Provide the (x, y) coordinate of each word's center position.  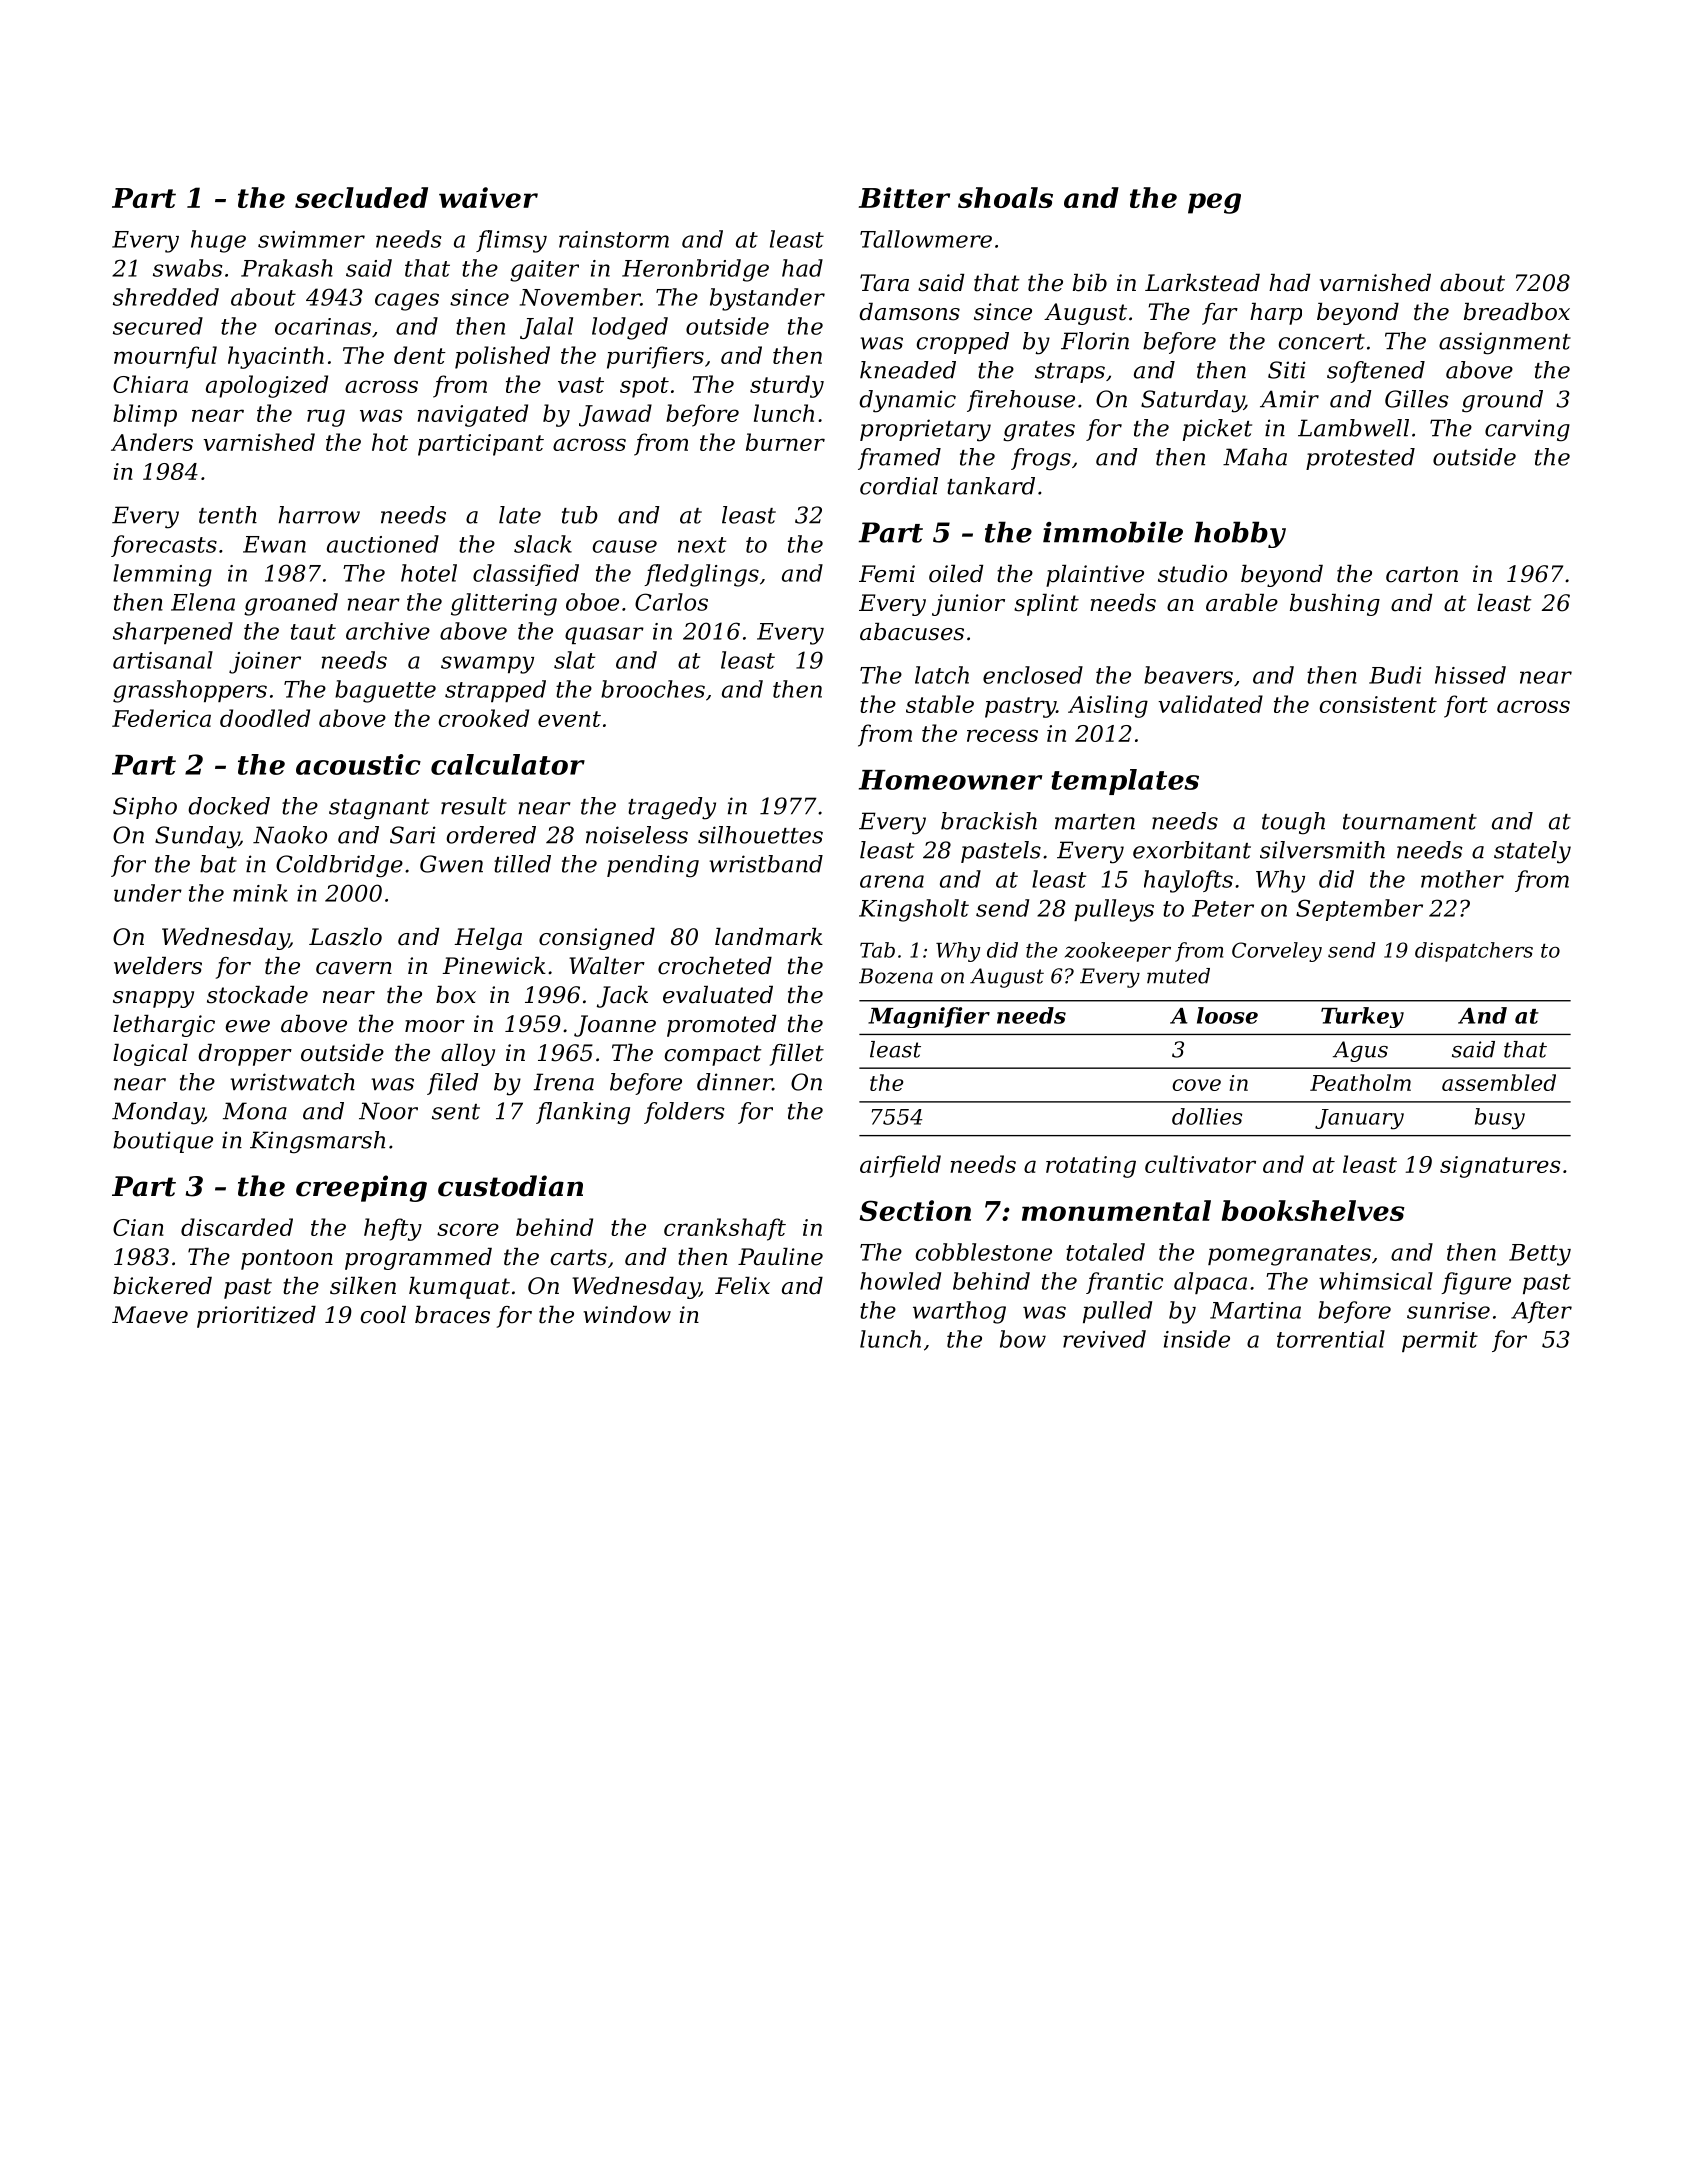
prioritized (256, 1317)
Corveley (1277, 952)
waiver (488, 197)
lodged (630, 328)
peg (1214, 203)
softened (1376, 372)
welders (158, 966)
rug (326, 418)
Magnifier (929, 1017)
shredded (166, 297)
